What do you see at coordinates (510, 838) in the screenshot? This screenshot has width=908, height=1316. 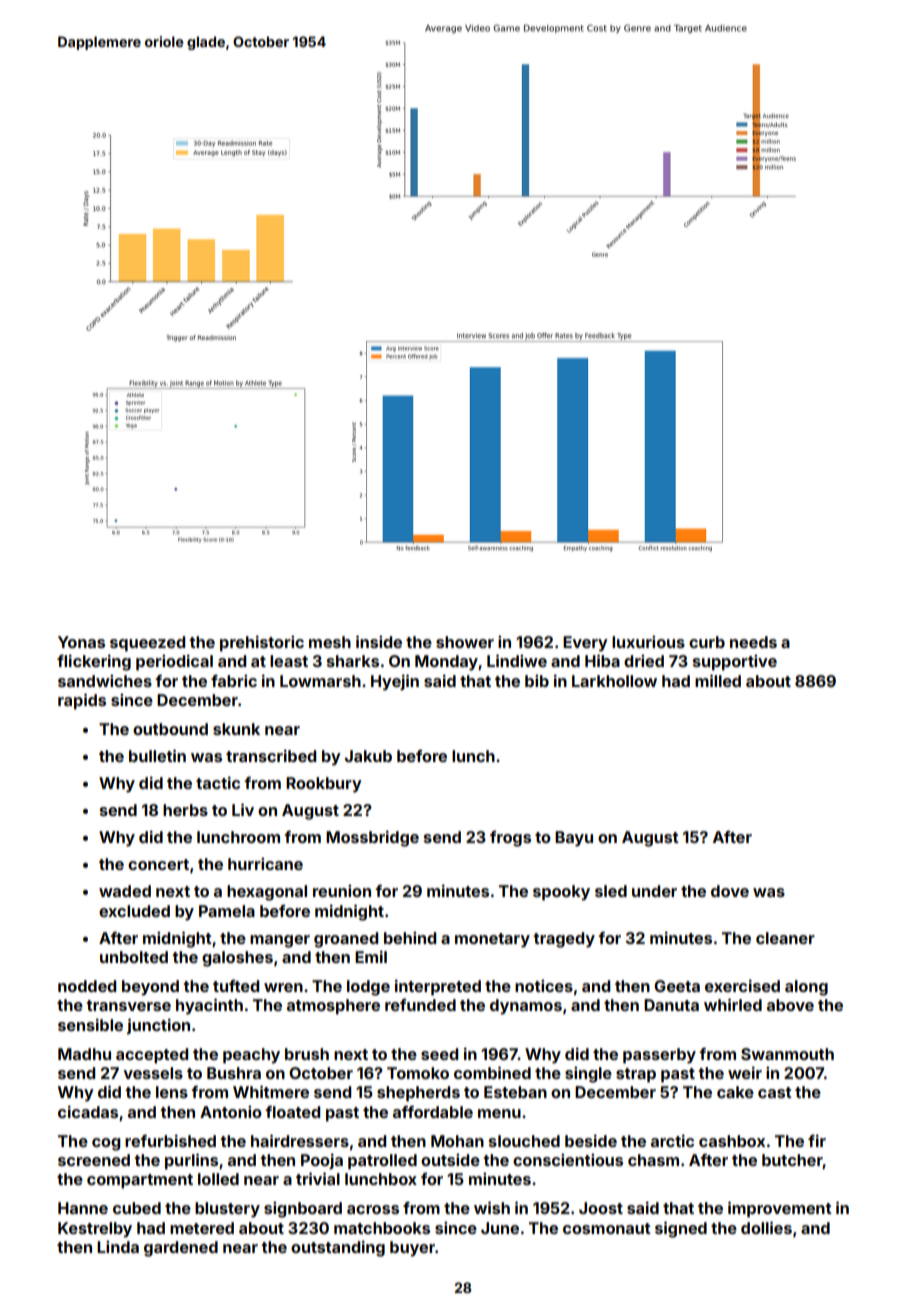 I see `frogs` at bounding box center [510, 838].
